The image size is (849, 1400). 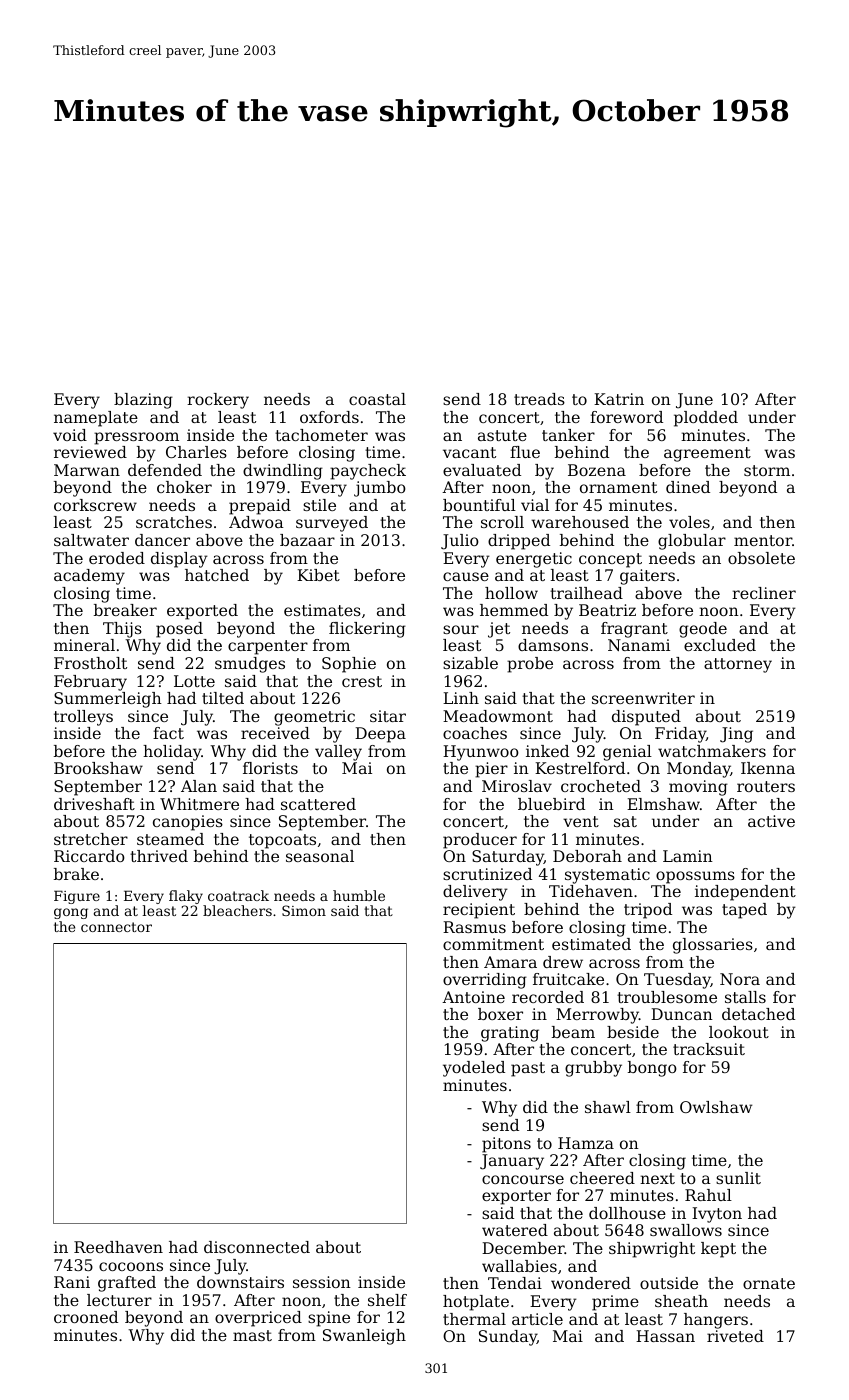 What do you see at coordinates (143, 401) in the page?
I see `blazing` at bounding box center [143, 401].
